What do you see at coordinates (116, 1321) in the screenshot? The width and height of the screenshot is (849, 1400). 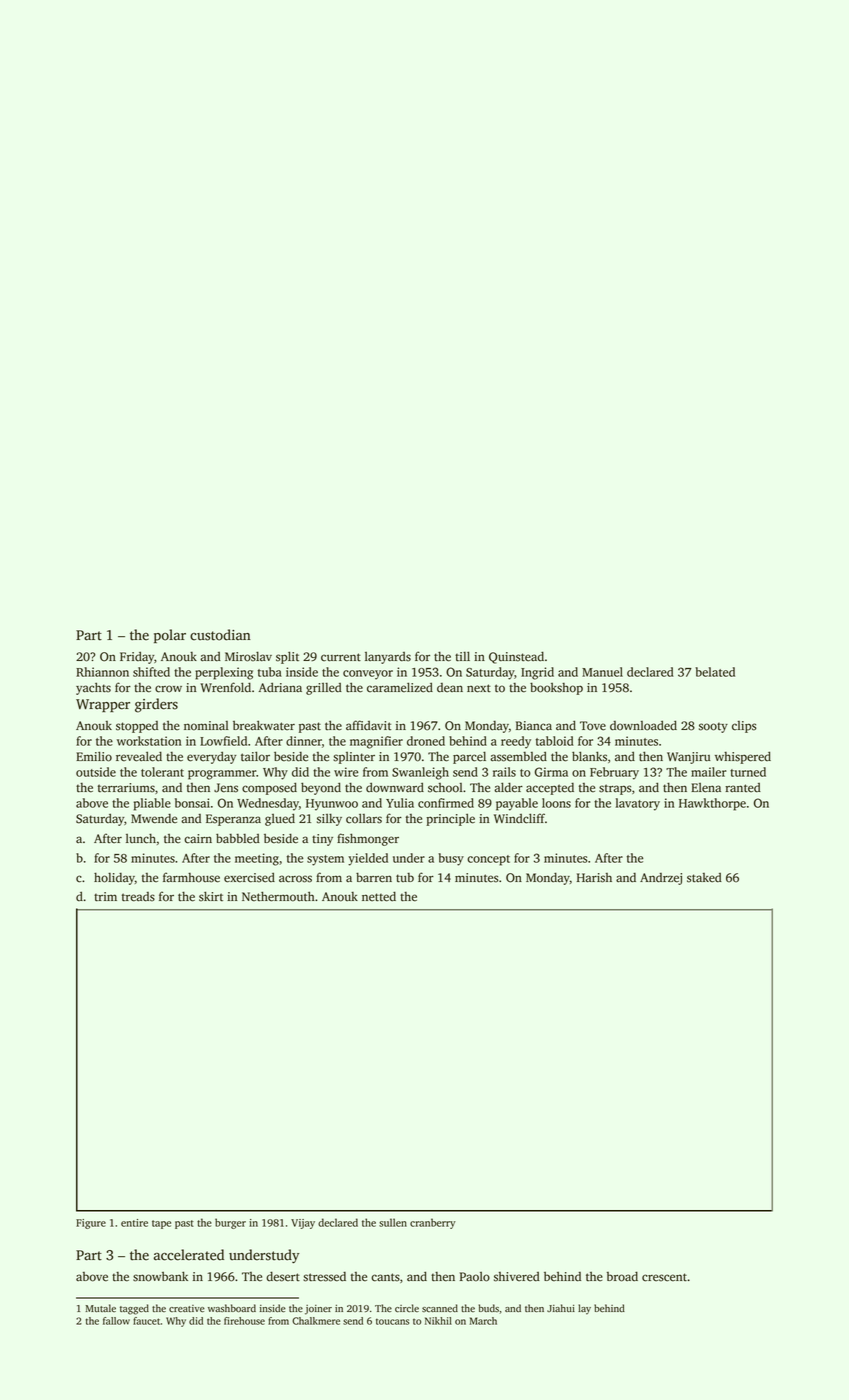 I see `fallow` at bounding box center [116, 1321].
